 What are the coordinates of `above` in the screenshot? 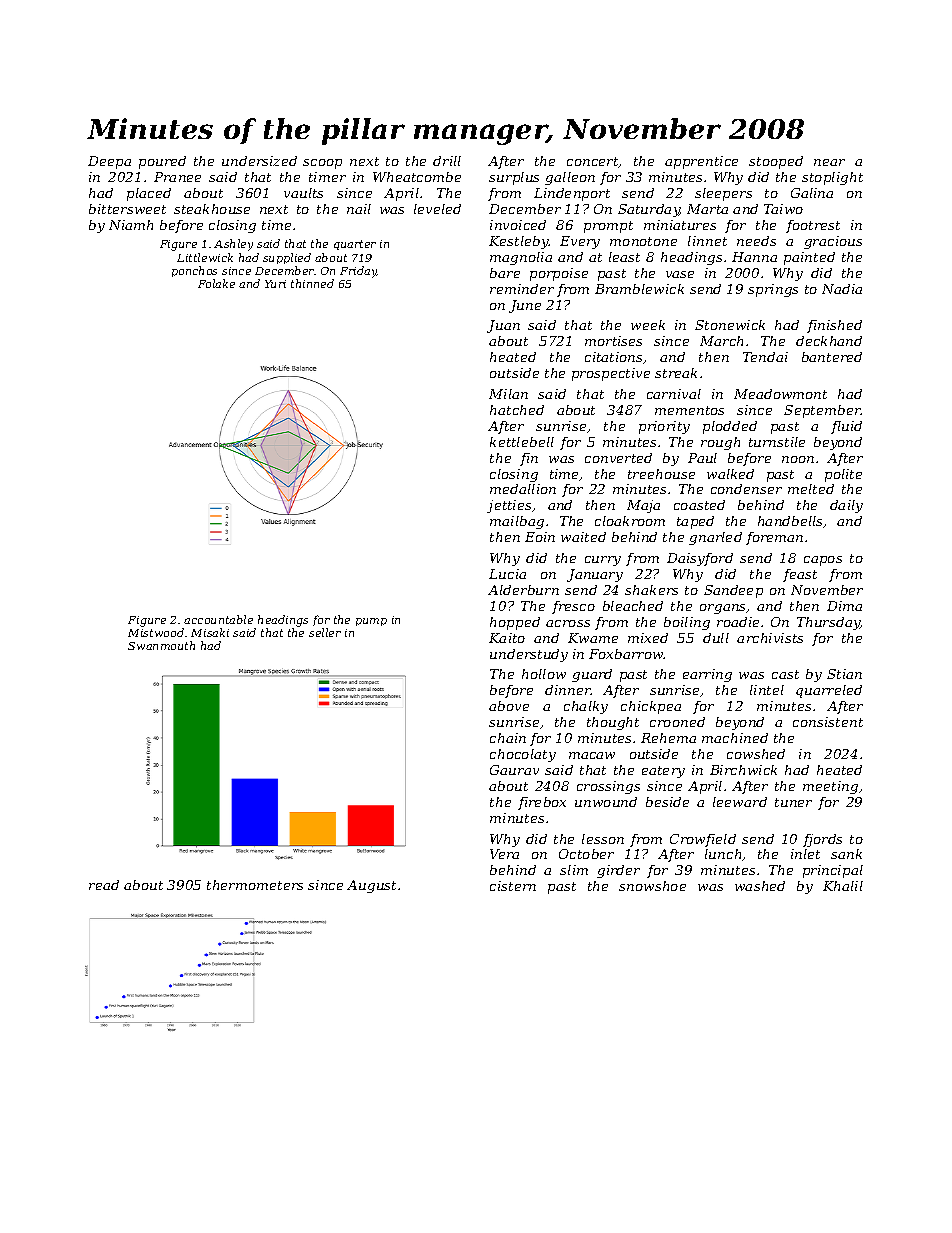 It's located at (509, 706).
